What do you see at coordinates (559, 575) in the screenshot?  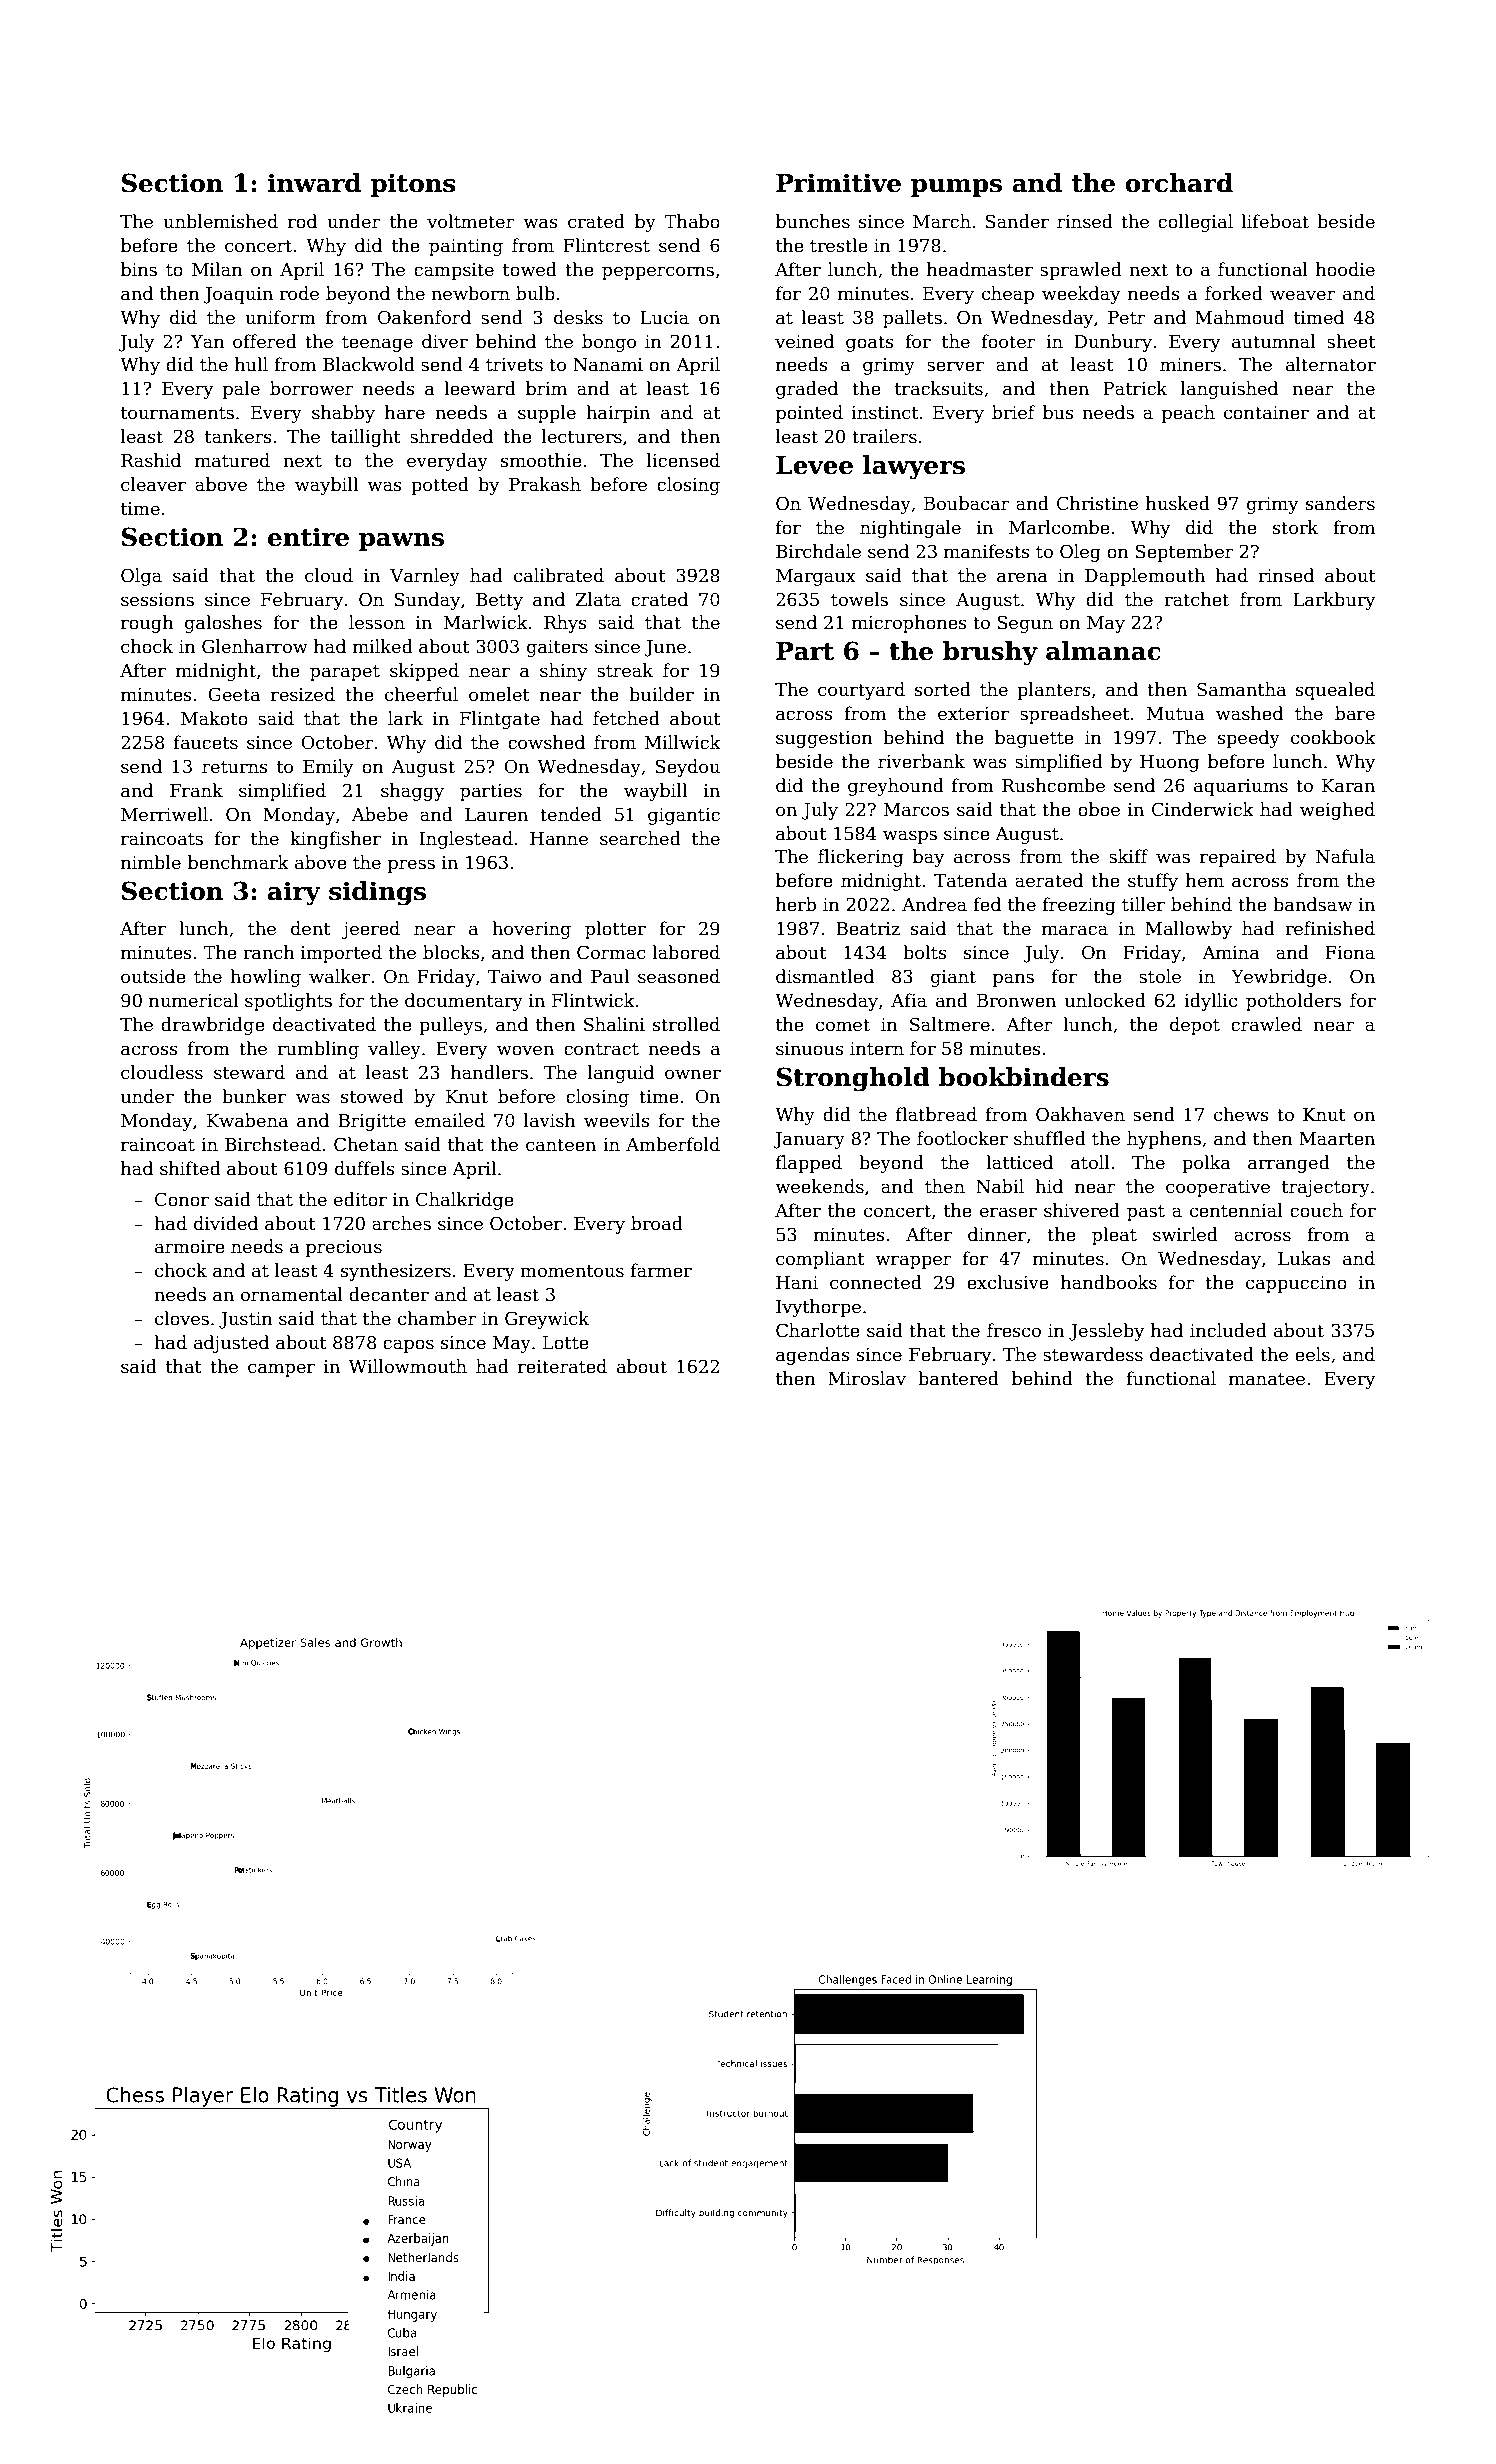 I see `calibrated` at bounding box center [559, 575].
